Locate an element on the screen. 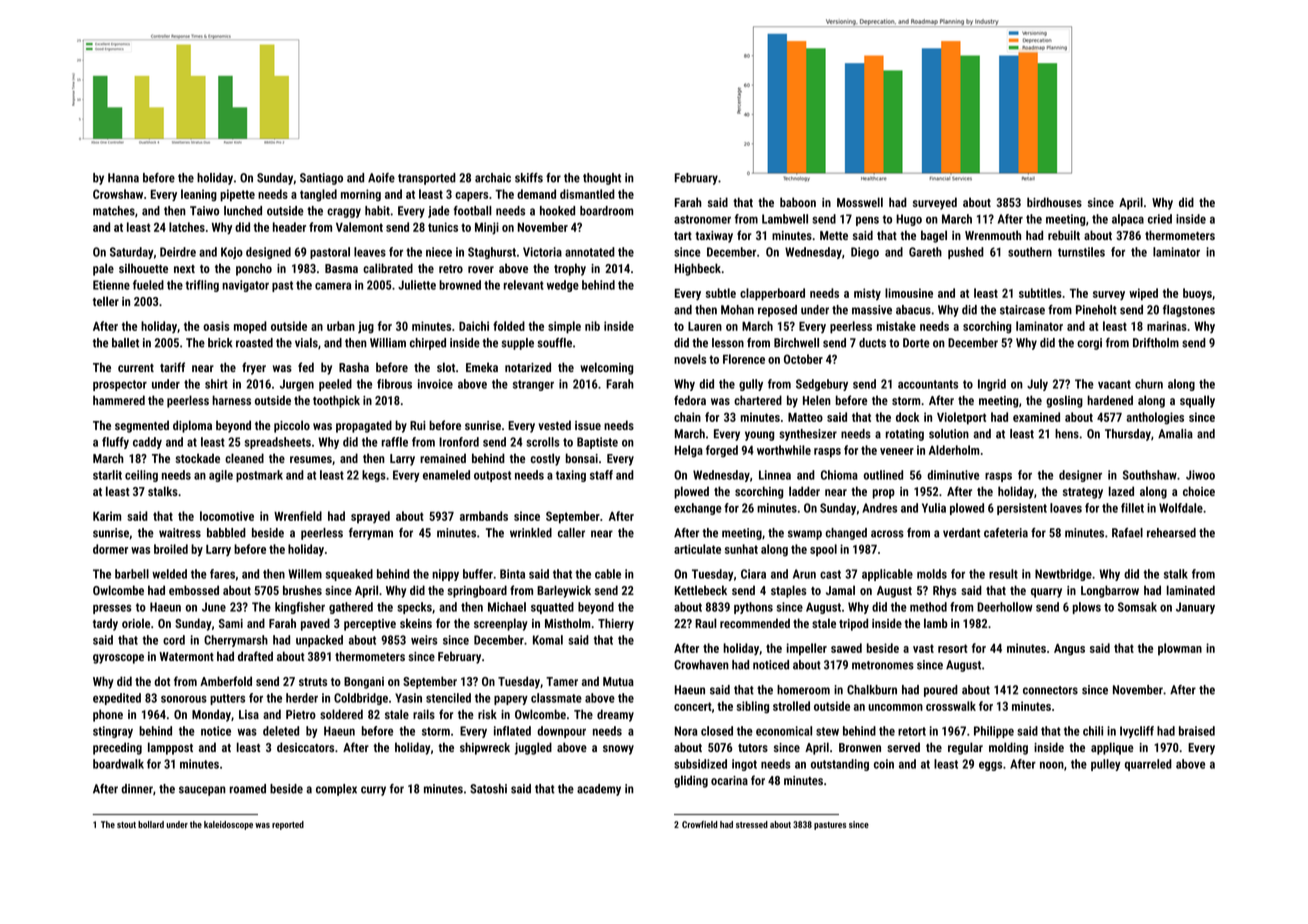  costly is located at coordinates (545, 459).
